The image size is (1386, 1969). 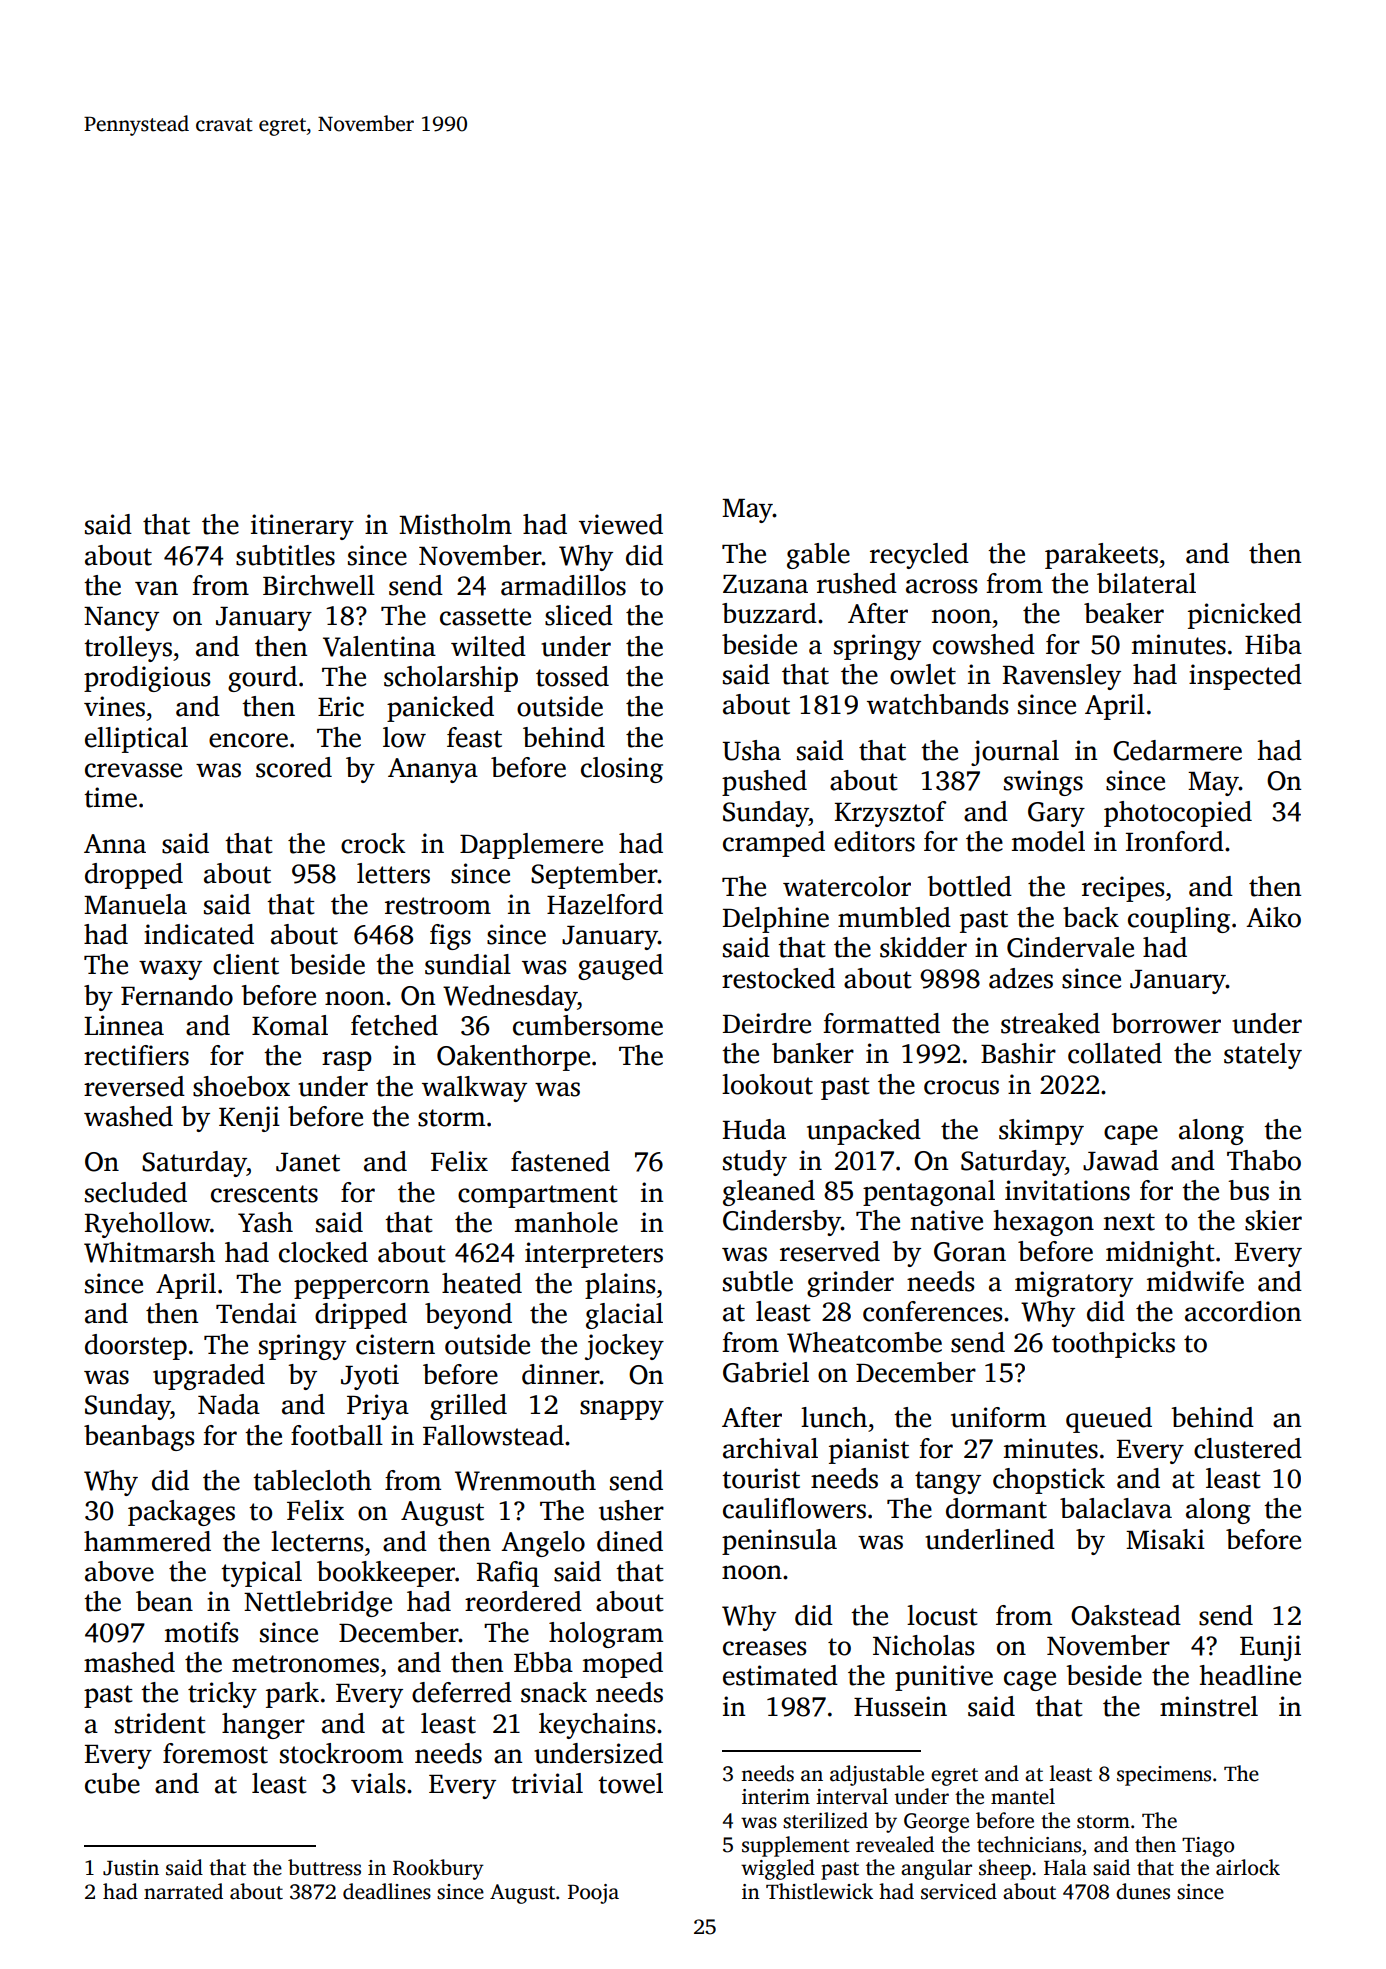 I want to click on mashed, so click(x=129, y=1662).
